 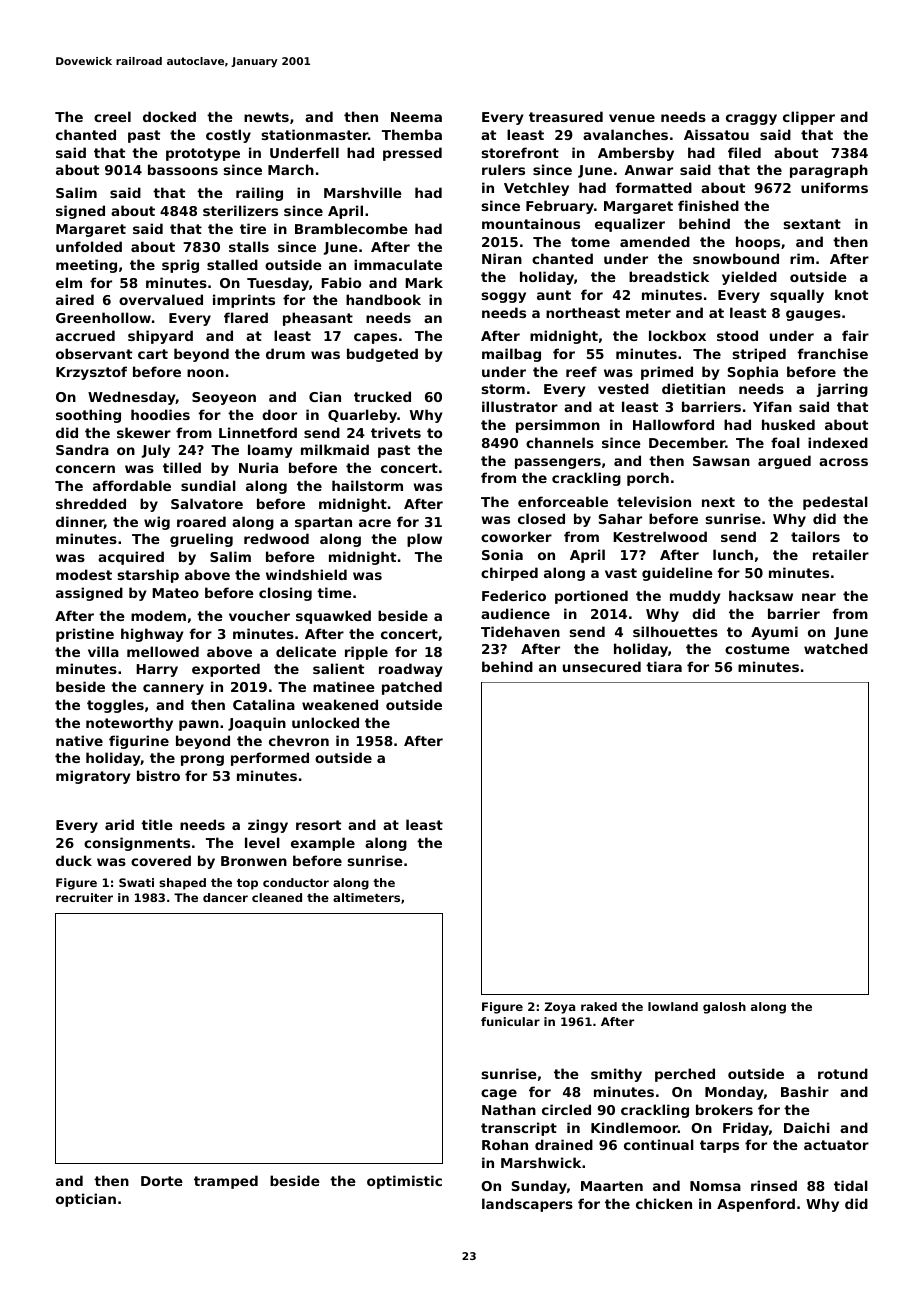 I want to click on Marshville, so click(x=363, y=192).
